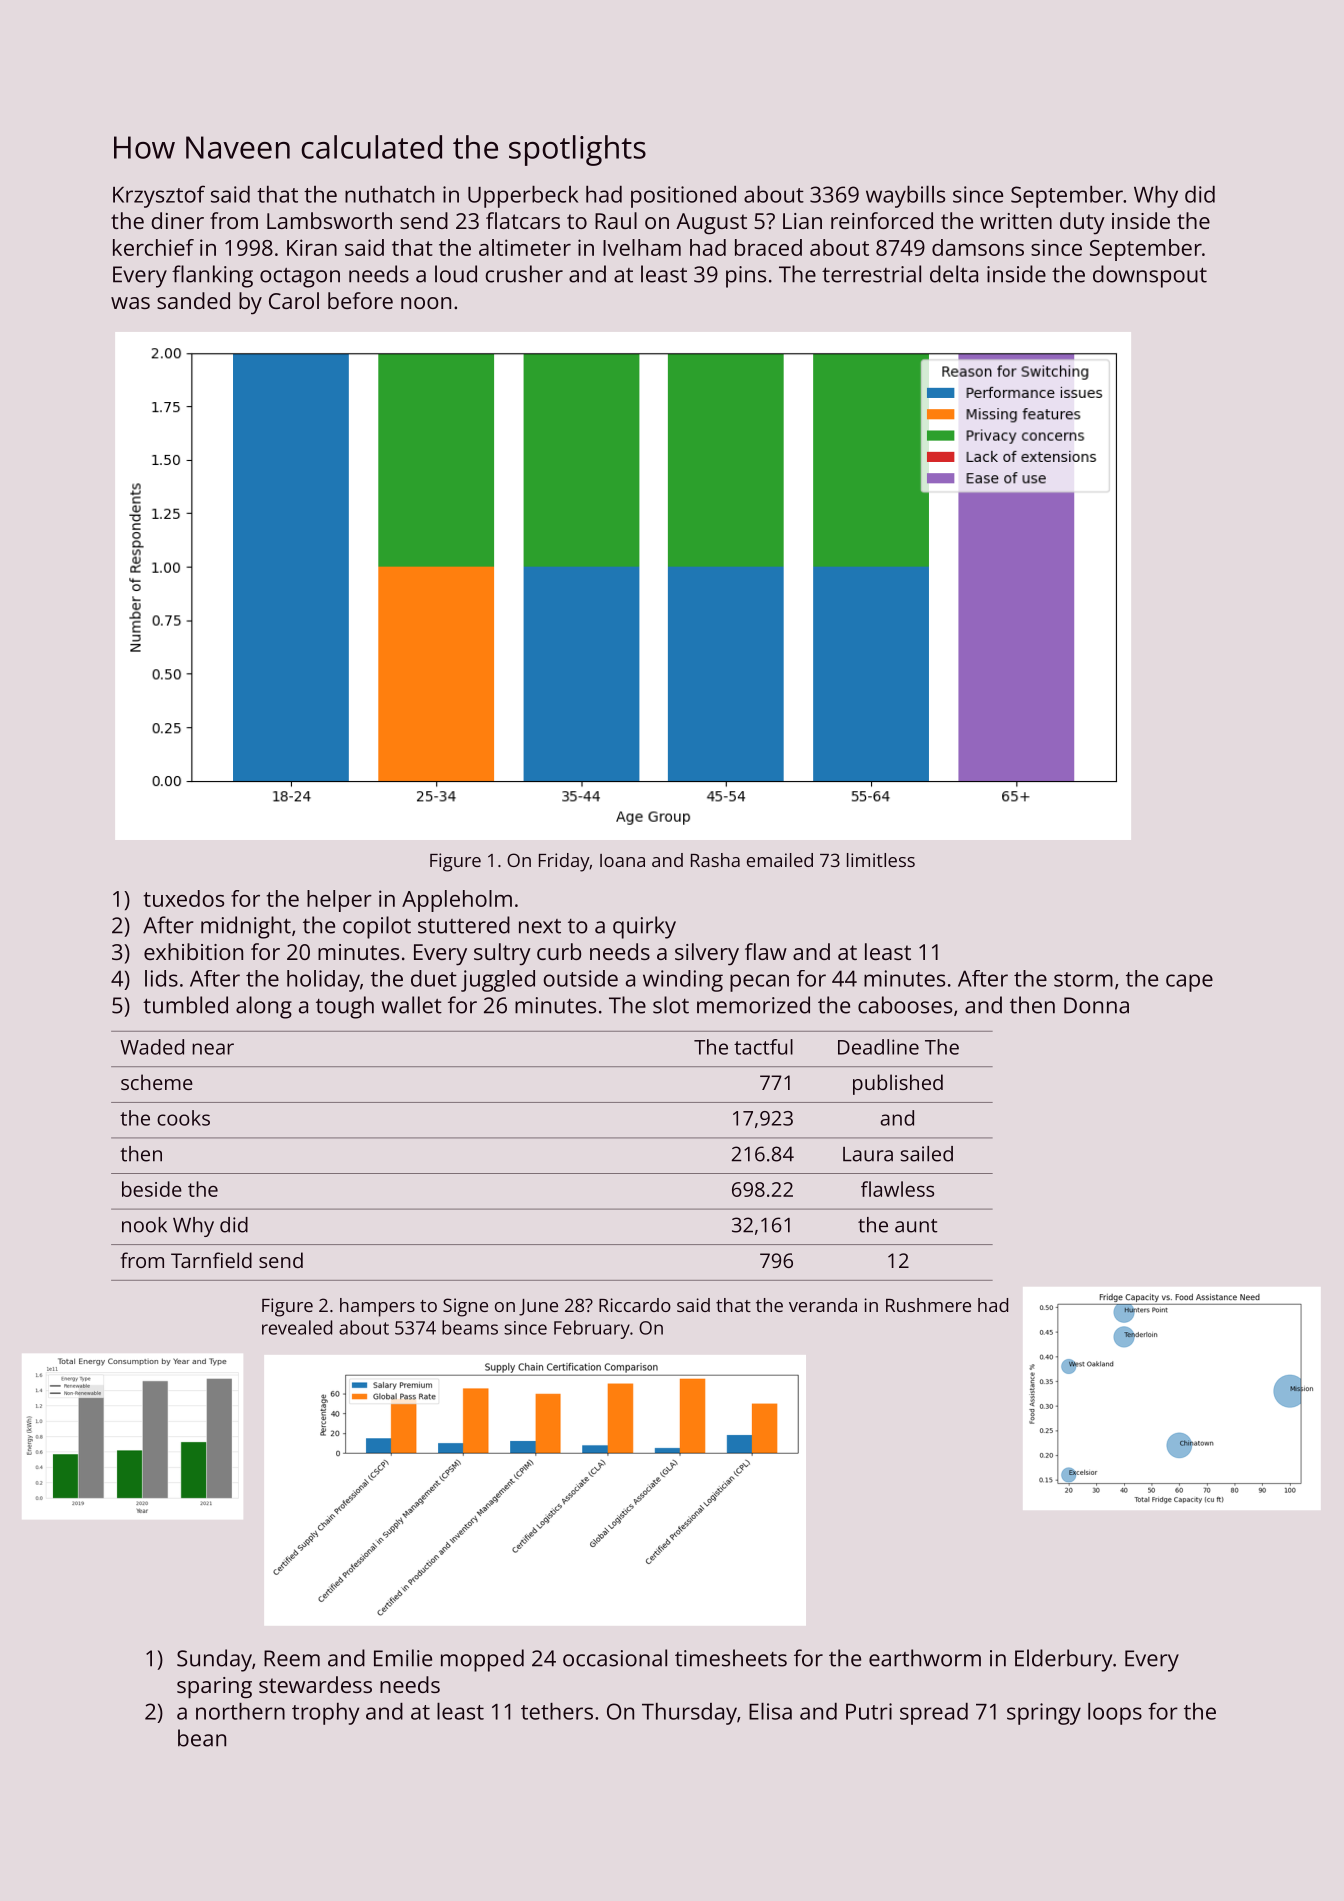 Image resolution: width=1344 pixels, height=1901 pixels. Describe the element at coordinates (1115, 1714) in the document. I see `loops` at that location.
